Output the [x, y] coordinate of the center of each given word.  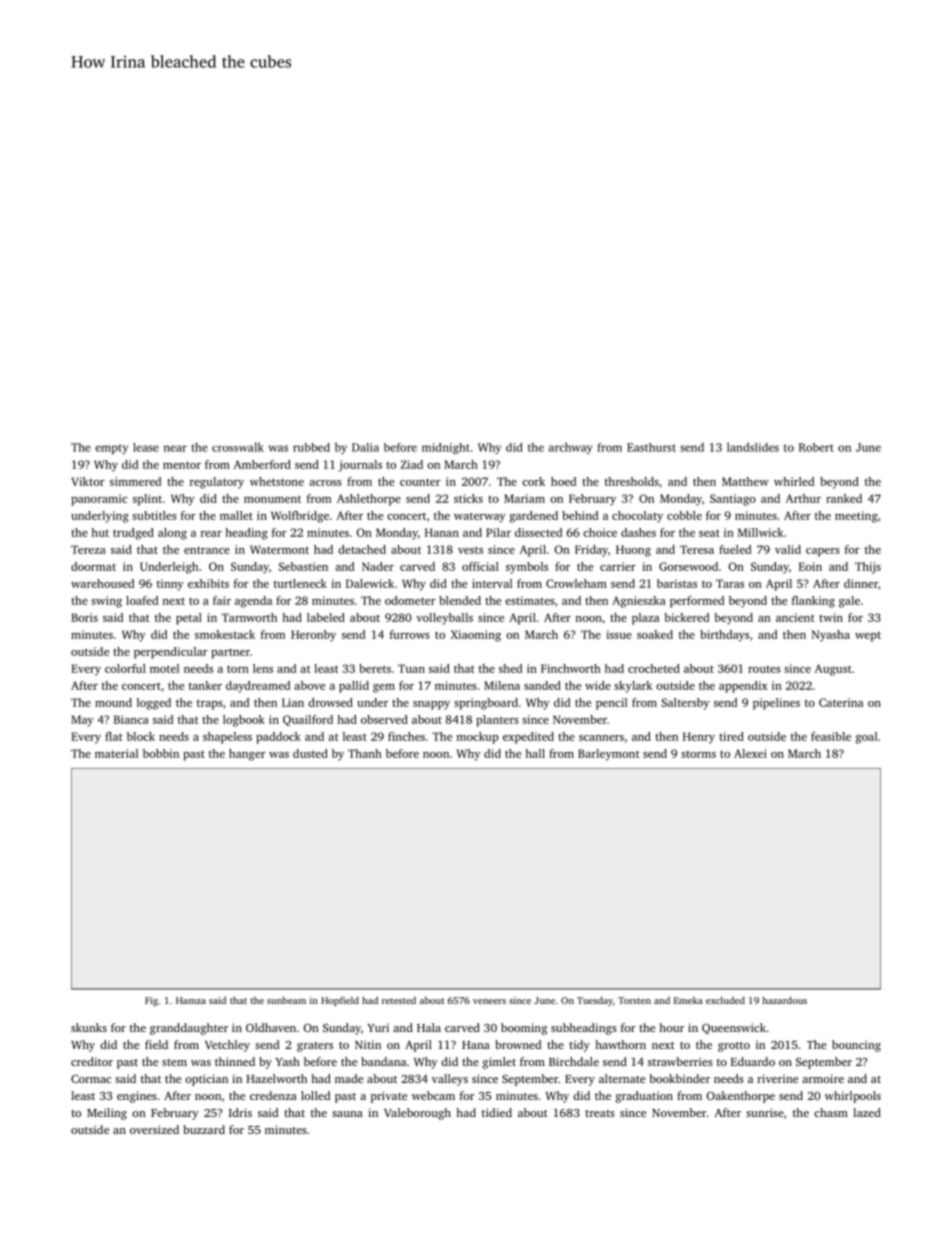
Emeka [688, 1000]
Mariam [524, 498]
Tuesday [595, 1001]
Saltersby [685, 704]
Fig [151, 1002]
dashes [638, 532]
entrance [207, 550]
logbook [244, 721]
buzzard [204, 1129]
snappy [431, 705]
